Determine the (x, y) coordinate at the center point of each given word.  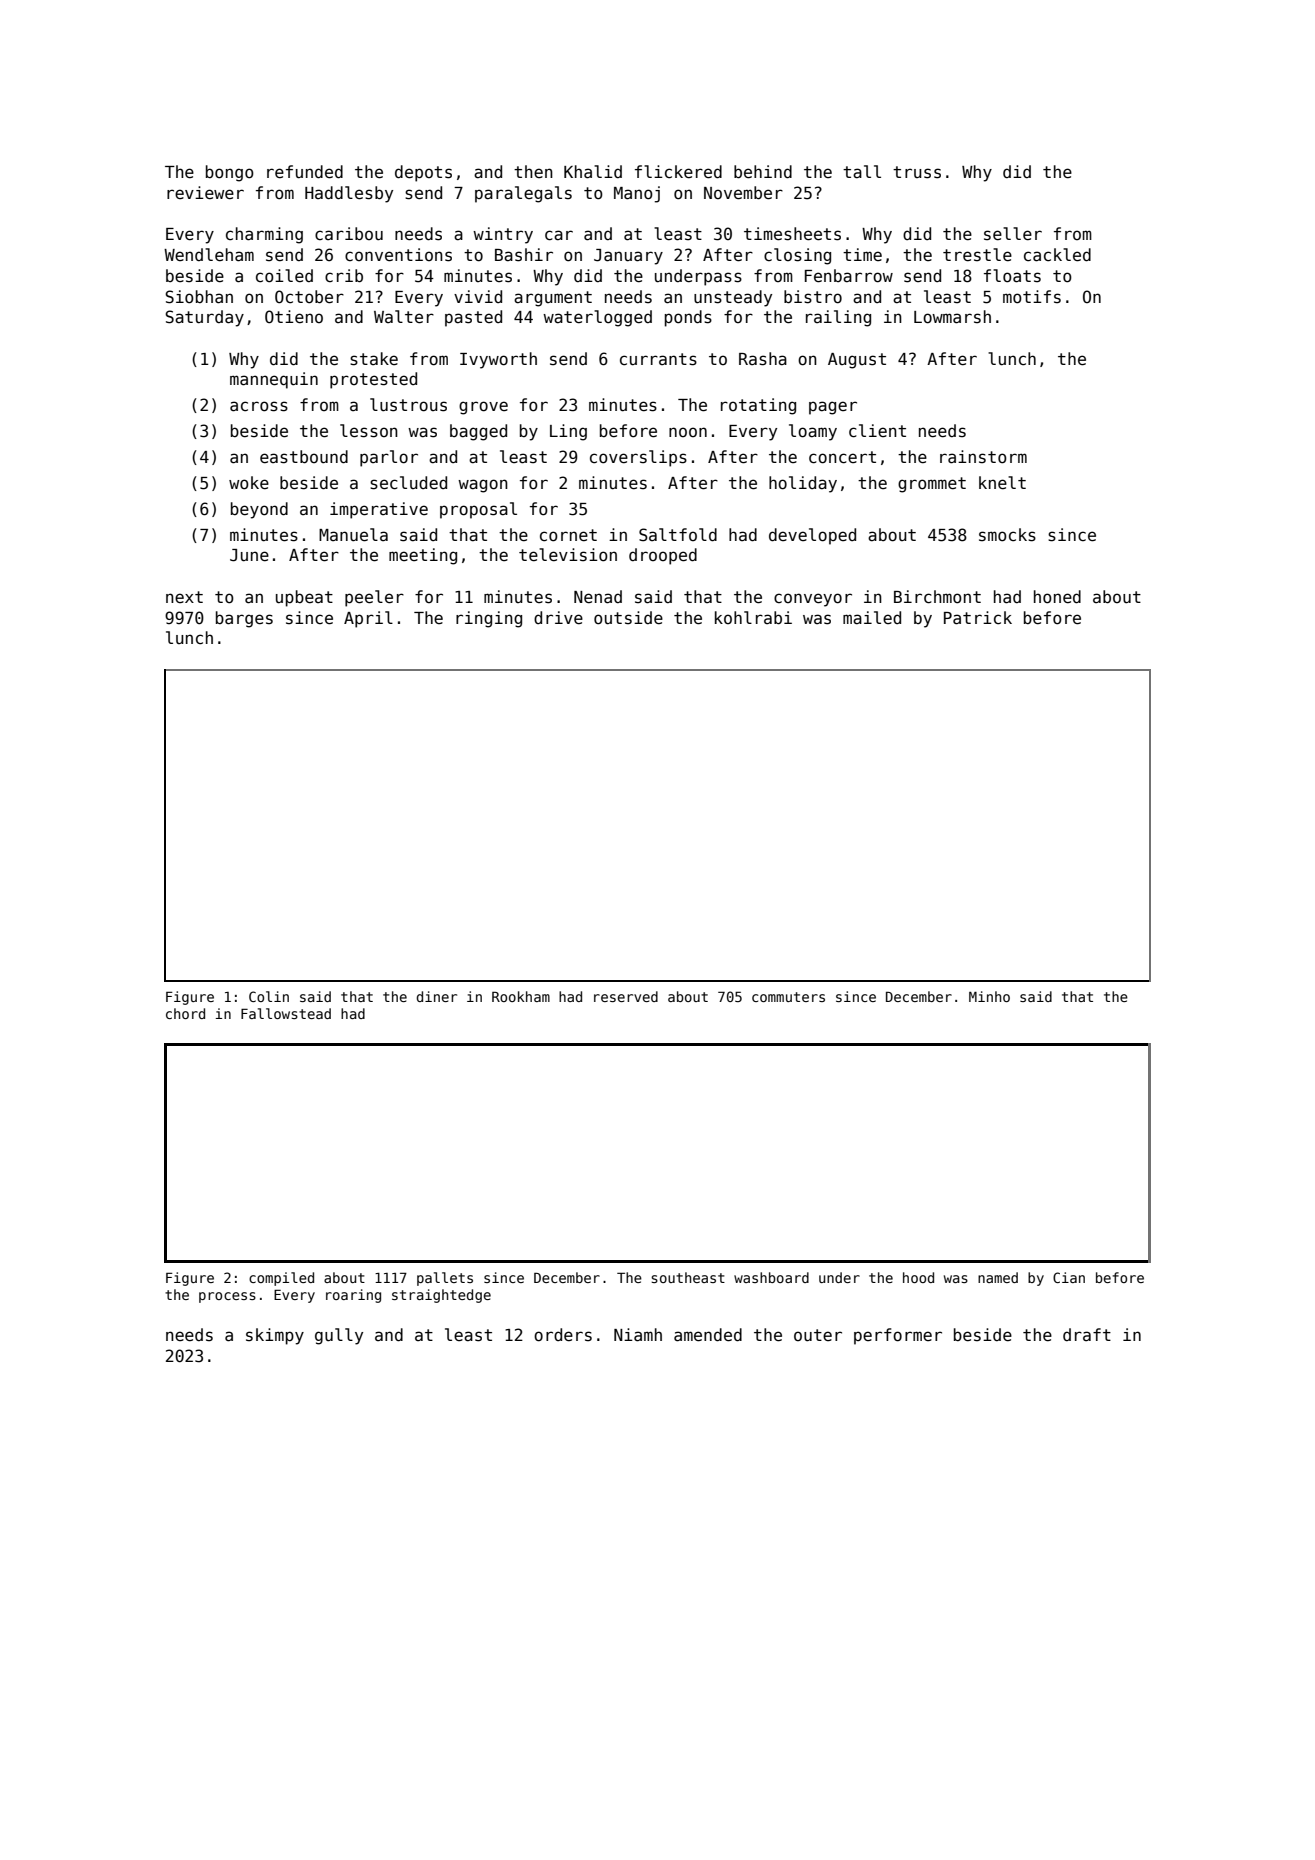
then (533, 171)
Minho (989, 996)
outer (818, 1335)
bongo (230, 173)
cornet (568, 535)
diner (436, 996)
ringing (489, 619)
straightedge (441, 1296)
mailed (872, 618)
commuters (788, 997)
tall (862, 172)
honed (1057, 597)
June (249, 555)
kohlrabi (753, 618)
